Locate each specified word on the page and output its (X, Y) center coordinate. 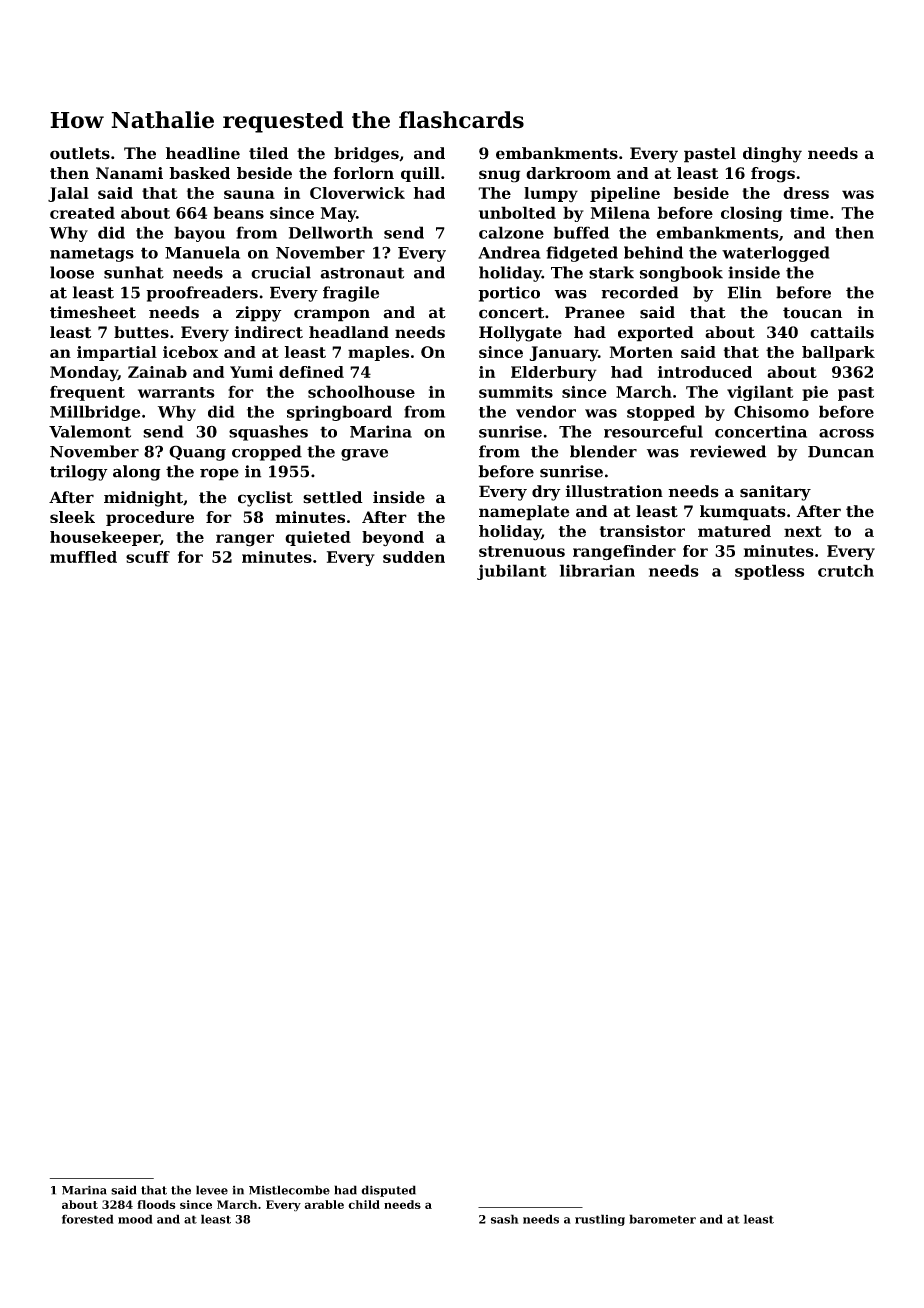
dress (806, 193)
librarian (597, 570)
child (364, 1204)
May (338, 214)
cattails (842, 332)
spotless (769, 572)
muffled (83, 557)
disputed (388, 1191)
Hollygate (520, 334)
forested (88, 1219)
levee (212, 1190)
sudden (414, 557)
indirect (268, 332)
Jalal (68, 194)
